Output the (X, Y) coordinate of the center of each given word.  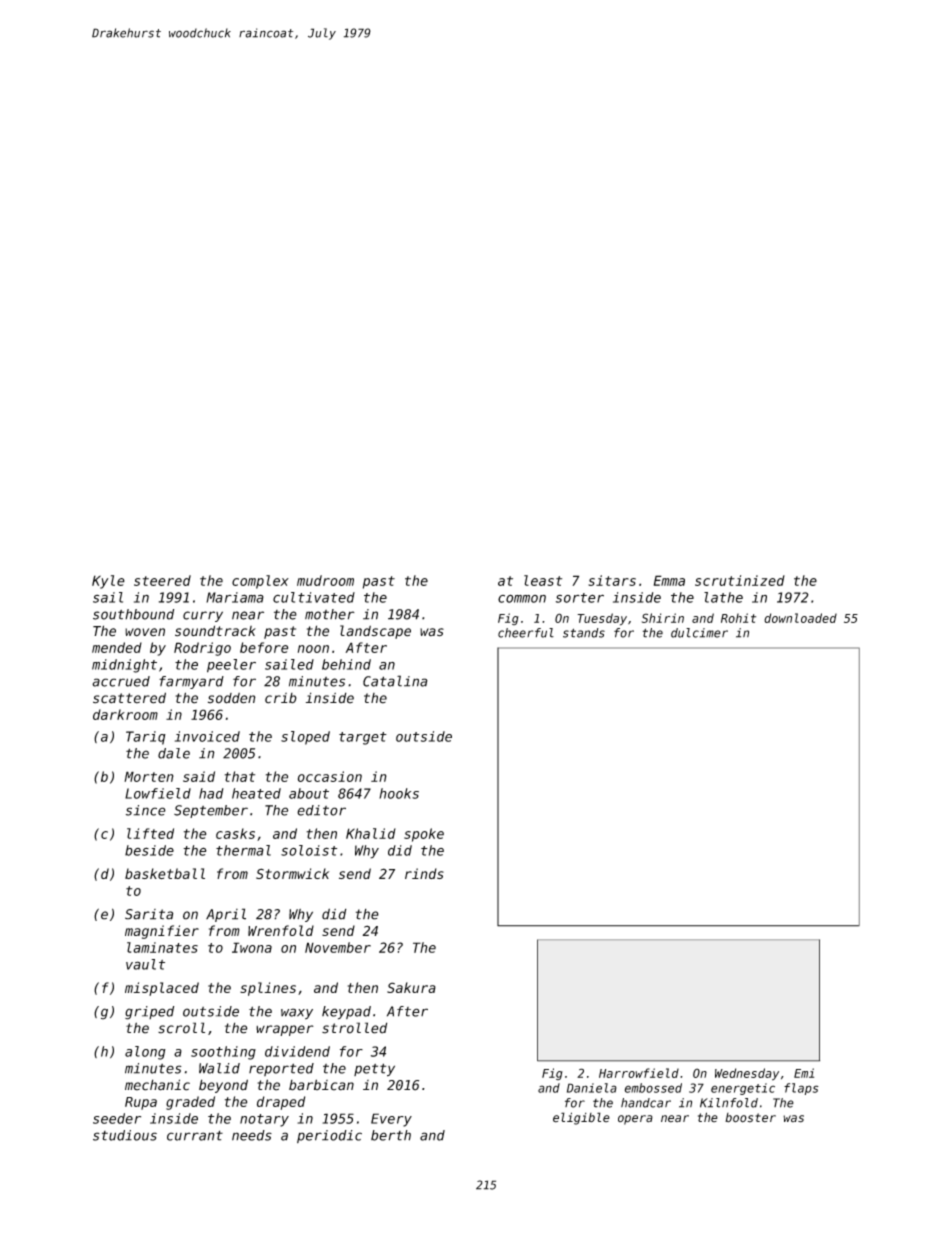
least (543, 580)
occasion (330, 776)
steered (162, 580)
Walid (219, 1068)
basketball (165, 873)
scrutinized (740, 580)
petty (374, 1070)
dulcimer (699, 633)
